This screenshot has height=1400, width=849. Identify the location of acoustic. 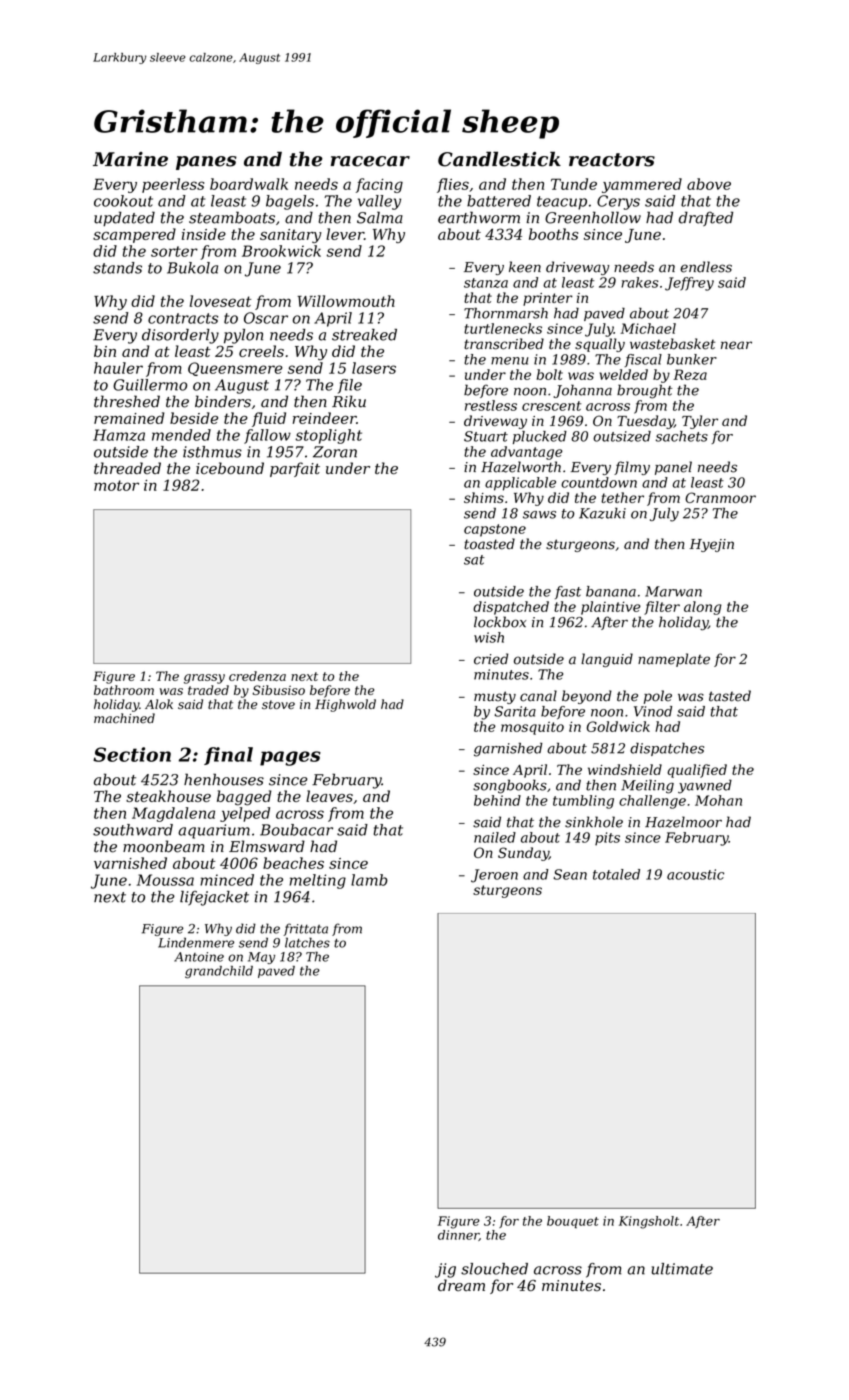
(695, 874).
